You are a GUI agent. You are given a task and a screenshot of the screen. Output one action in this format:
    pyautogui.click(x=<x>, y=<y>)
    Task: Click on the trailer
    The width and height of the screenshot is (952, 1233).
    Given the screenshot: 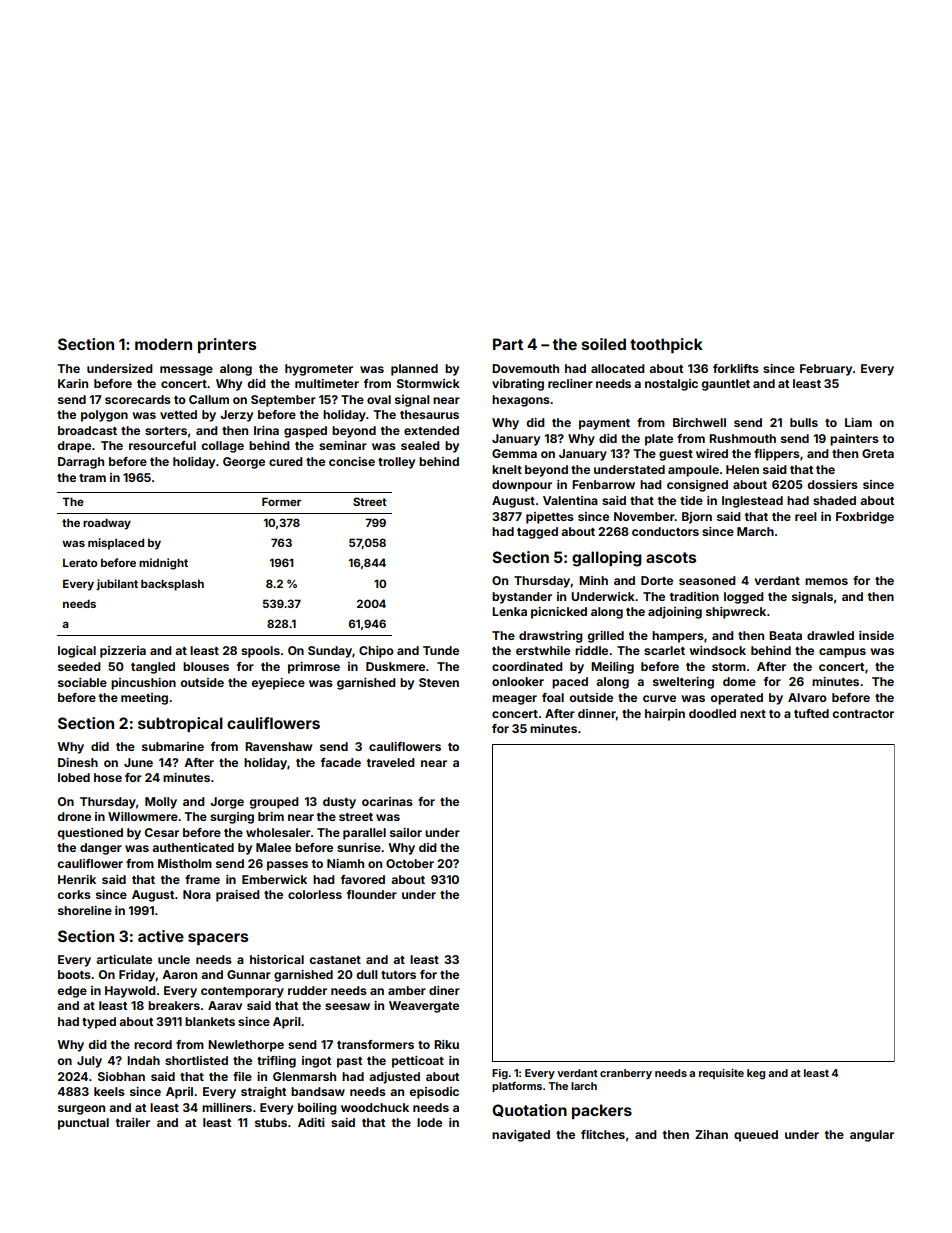 What is the action you would take?
    pyautogui.click(x=133, y=1122)
